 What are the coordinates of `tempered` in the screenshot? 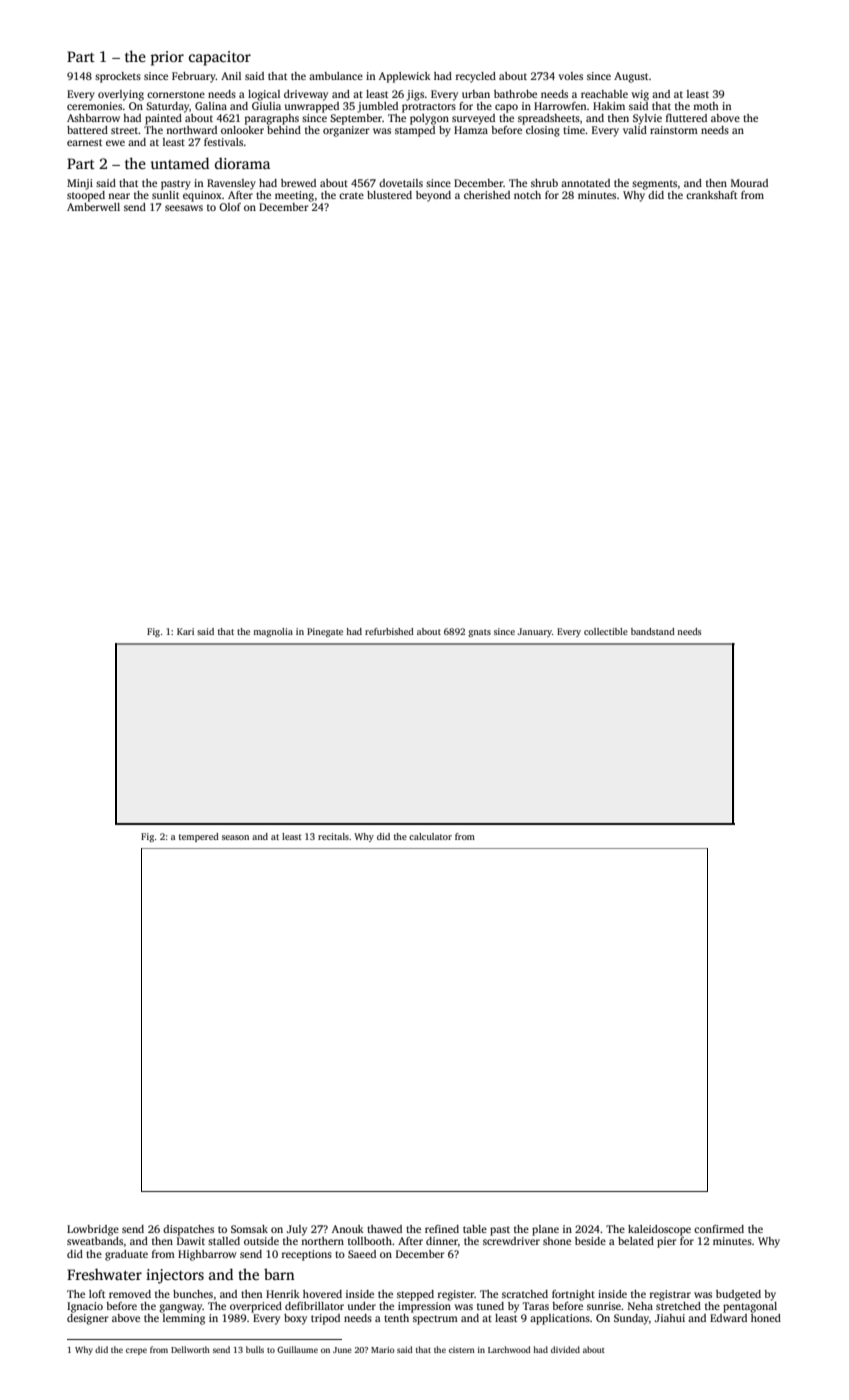 It's located at (199, 837).
